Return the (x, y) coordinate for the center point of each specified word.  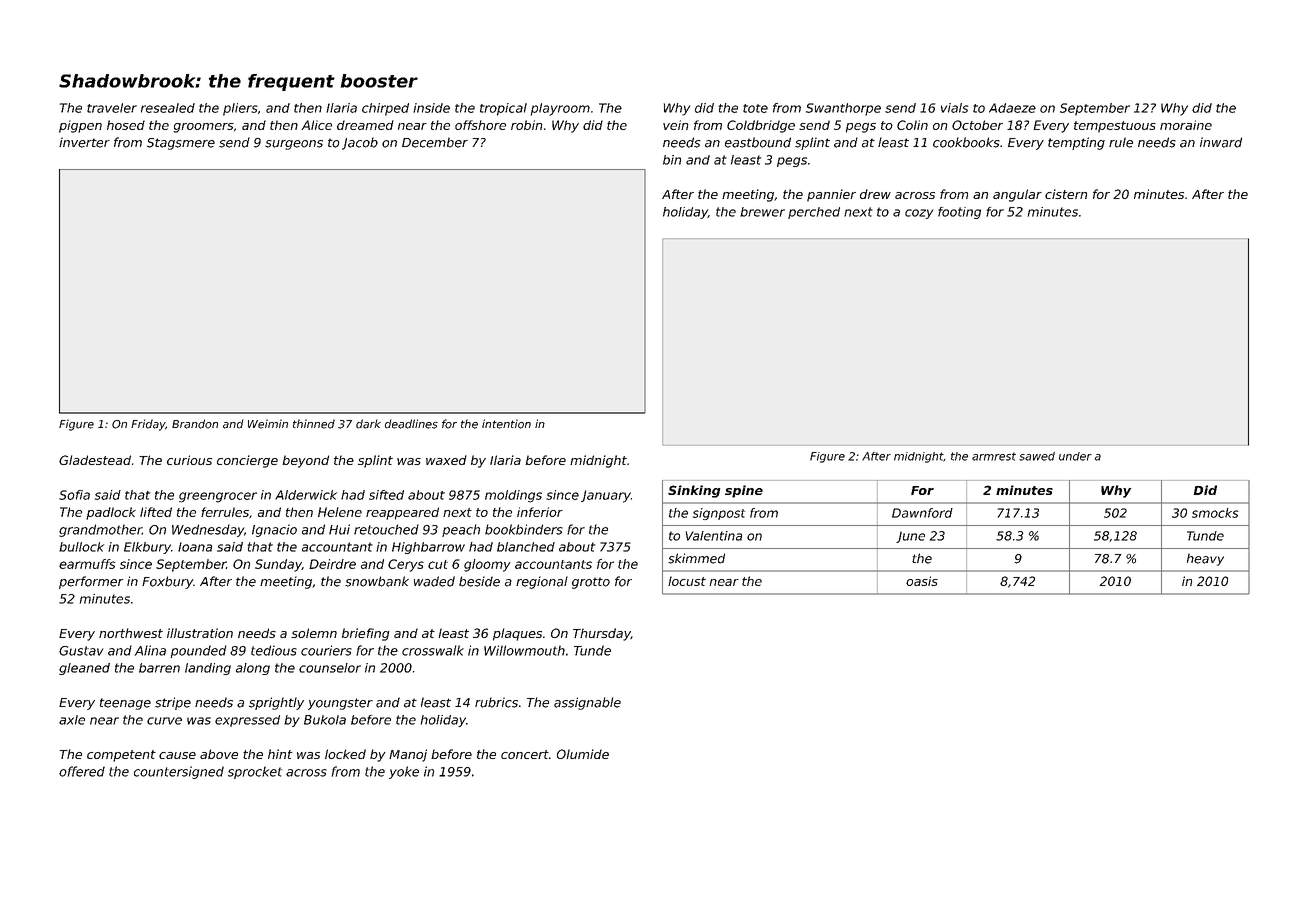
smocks (1215, 513)
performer (91, 582)
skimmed (696, 558)
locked (345, 754)
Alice (316, 125)
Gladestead (95, 460)
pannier (831, 195)
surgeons (294, 145)
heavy (1205, 559)
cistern (1066, 194)
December (435, 142)
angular (1017, 195)
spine (744, 491)
